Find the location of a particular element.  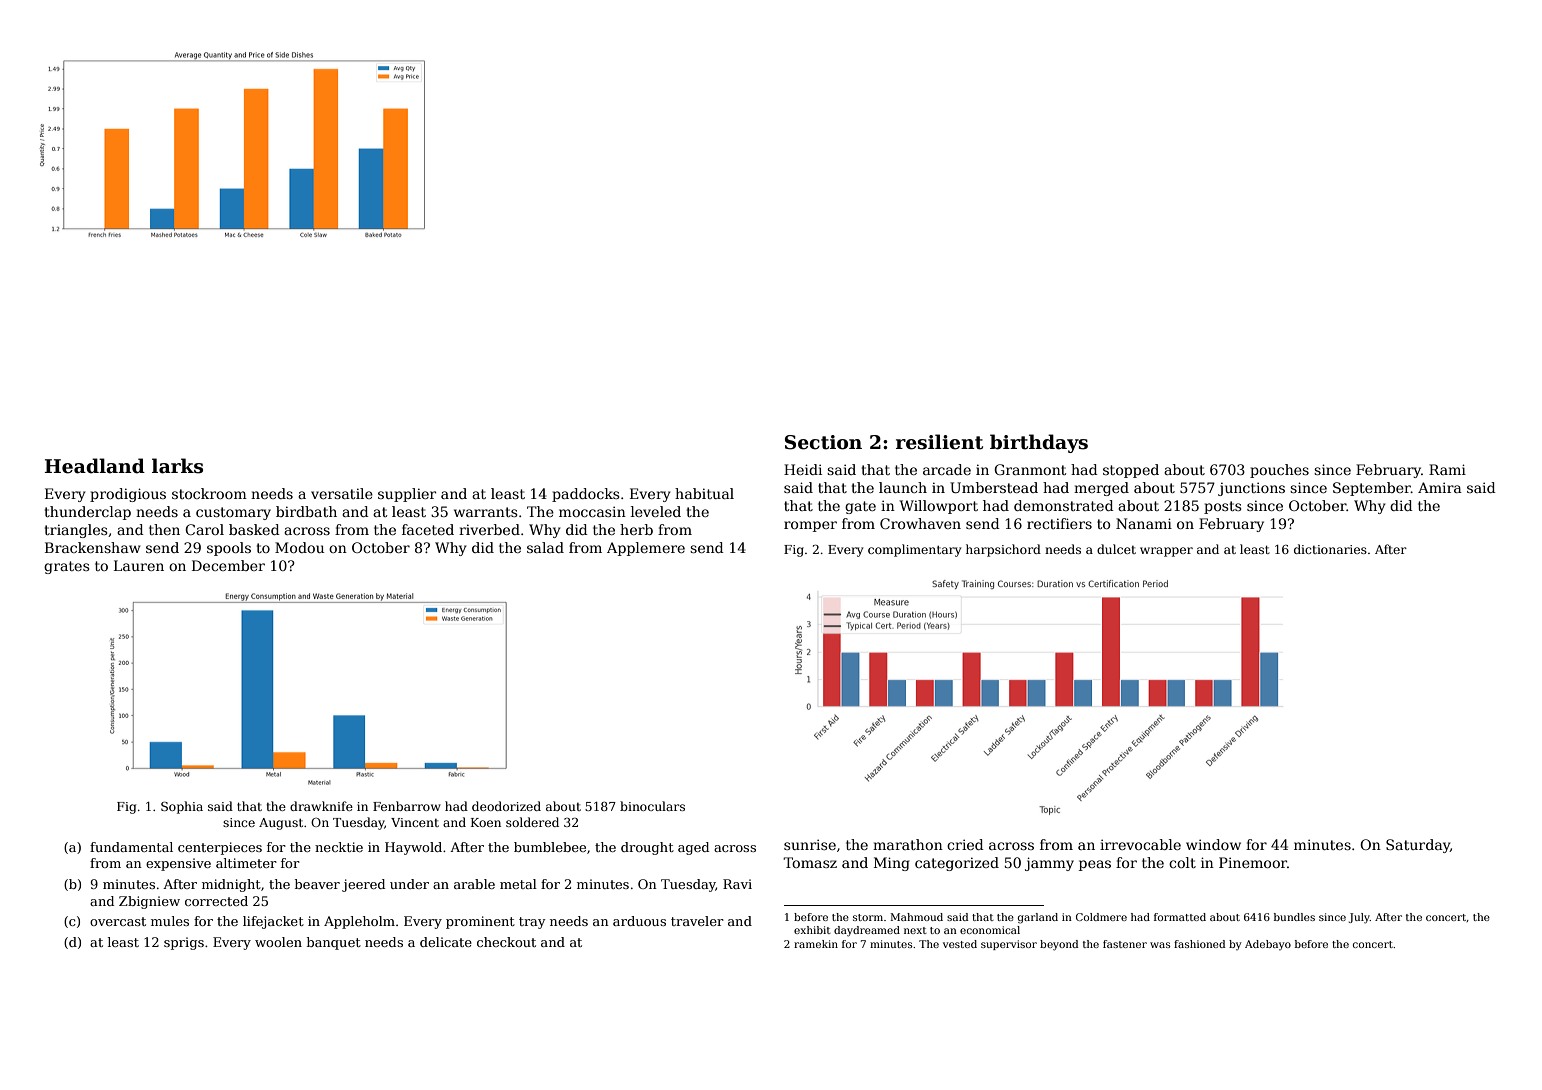

sunrise is located at coordinates (810, 844).
